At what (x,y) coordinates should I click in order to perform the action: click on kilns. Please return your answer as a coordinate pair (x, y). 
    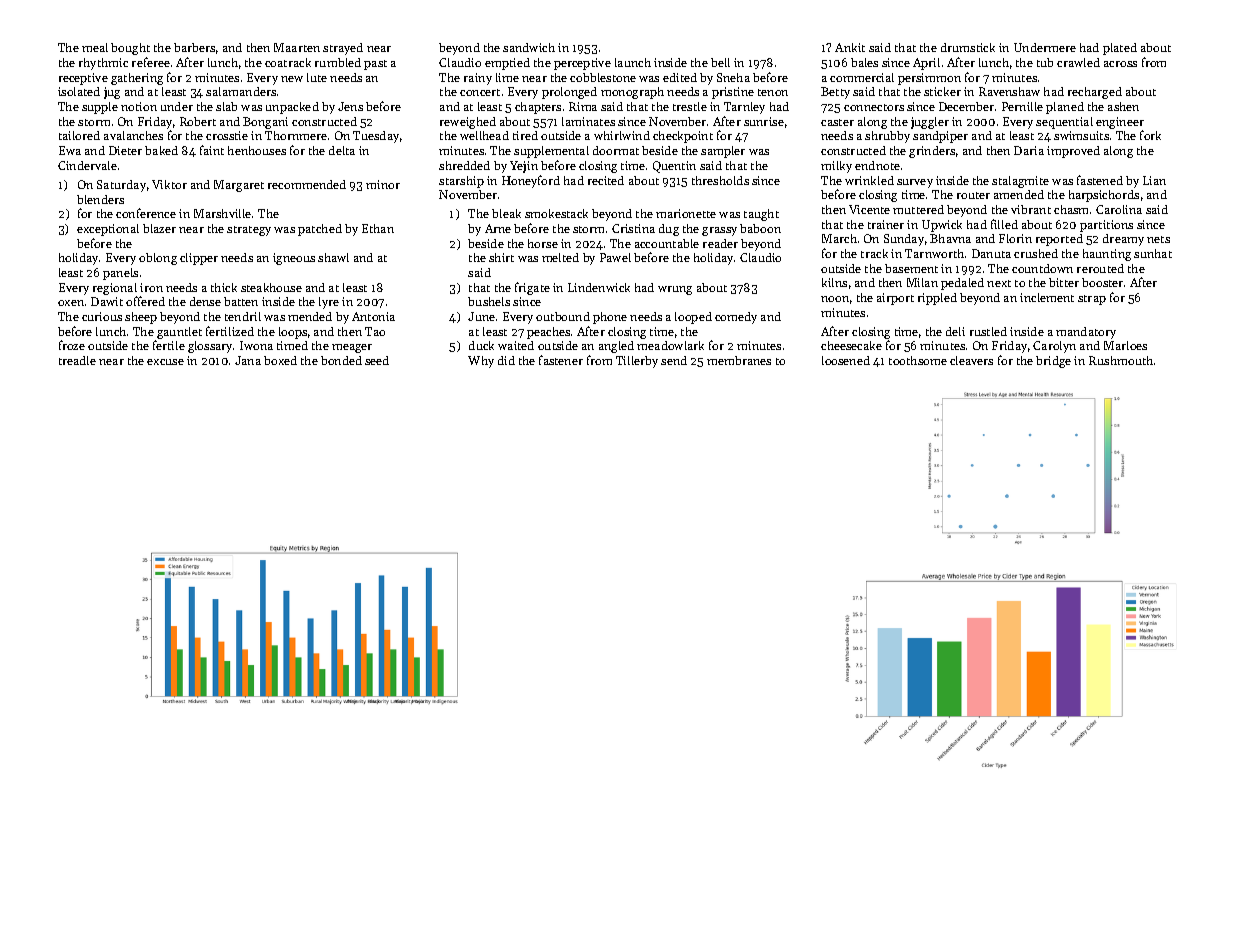
    Looking at the image, I should click on (834, 282).
